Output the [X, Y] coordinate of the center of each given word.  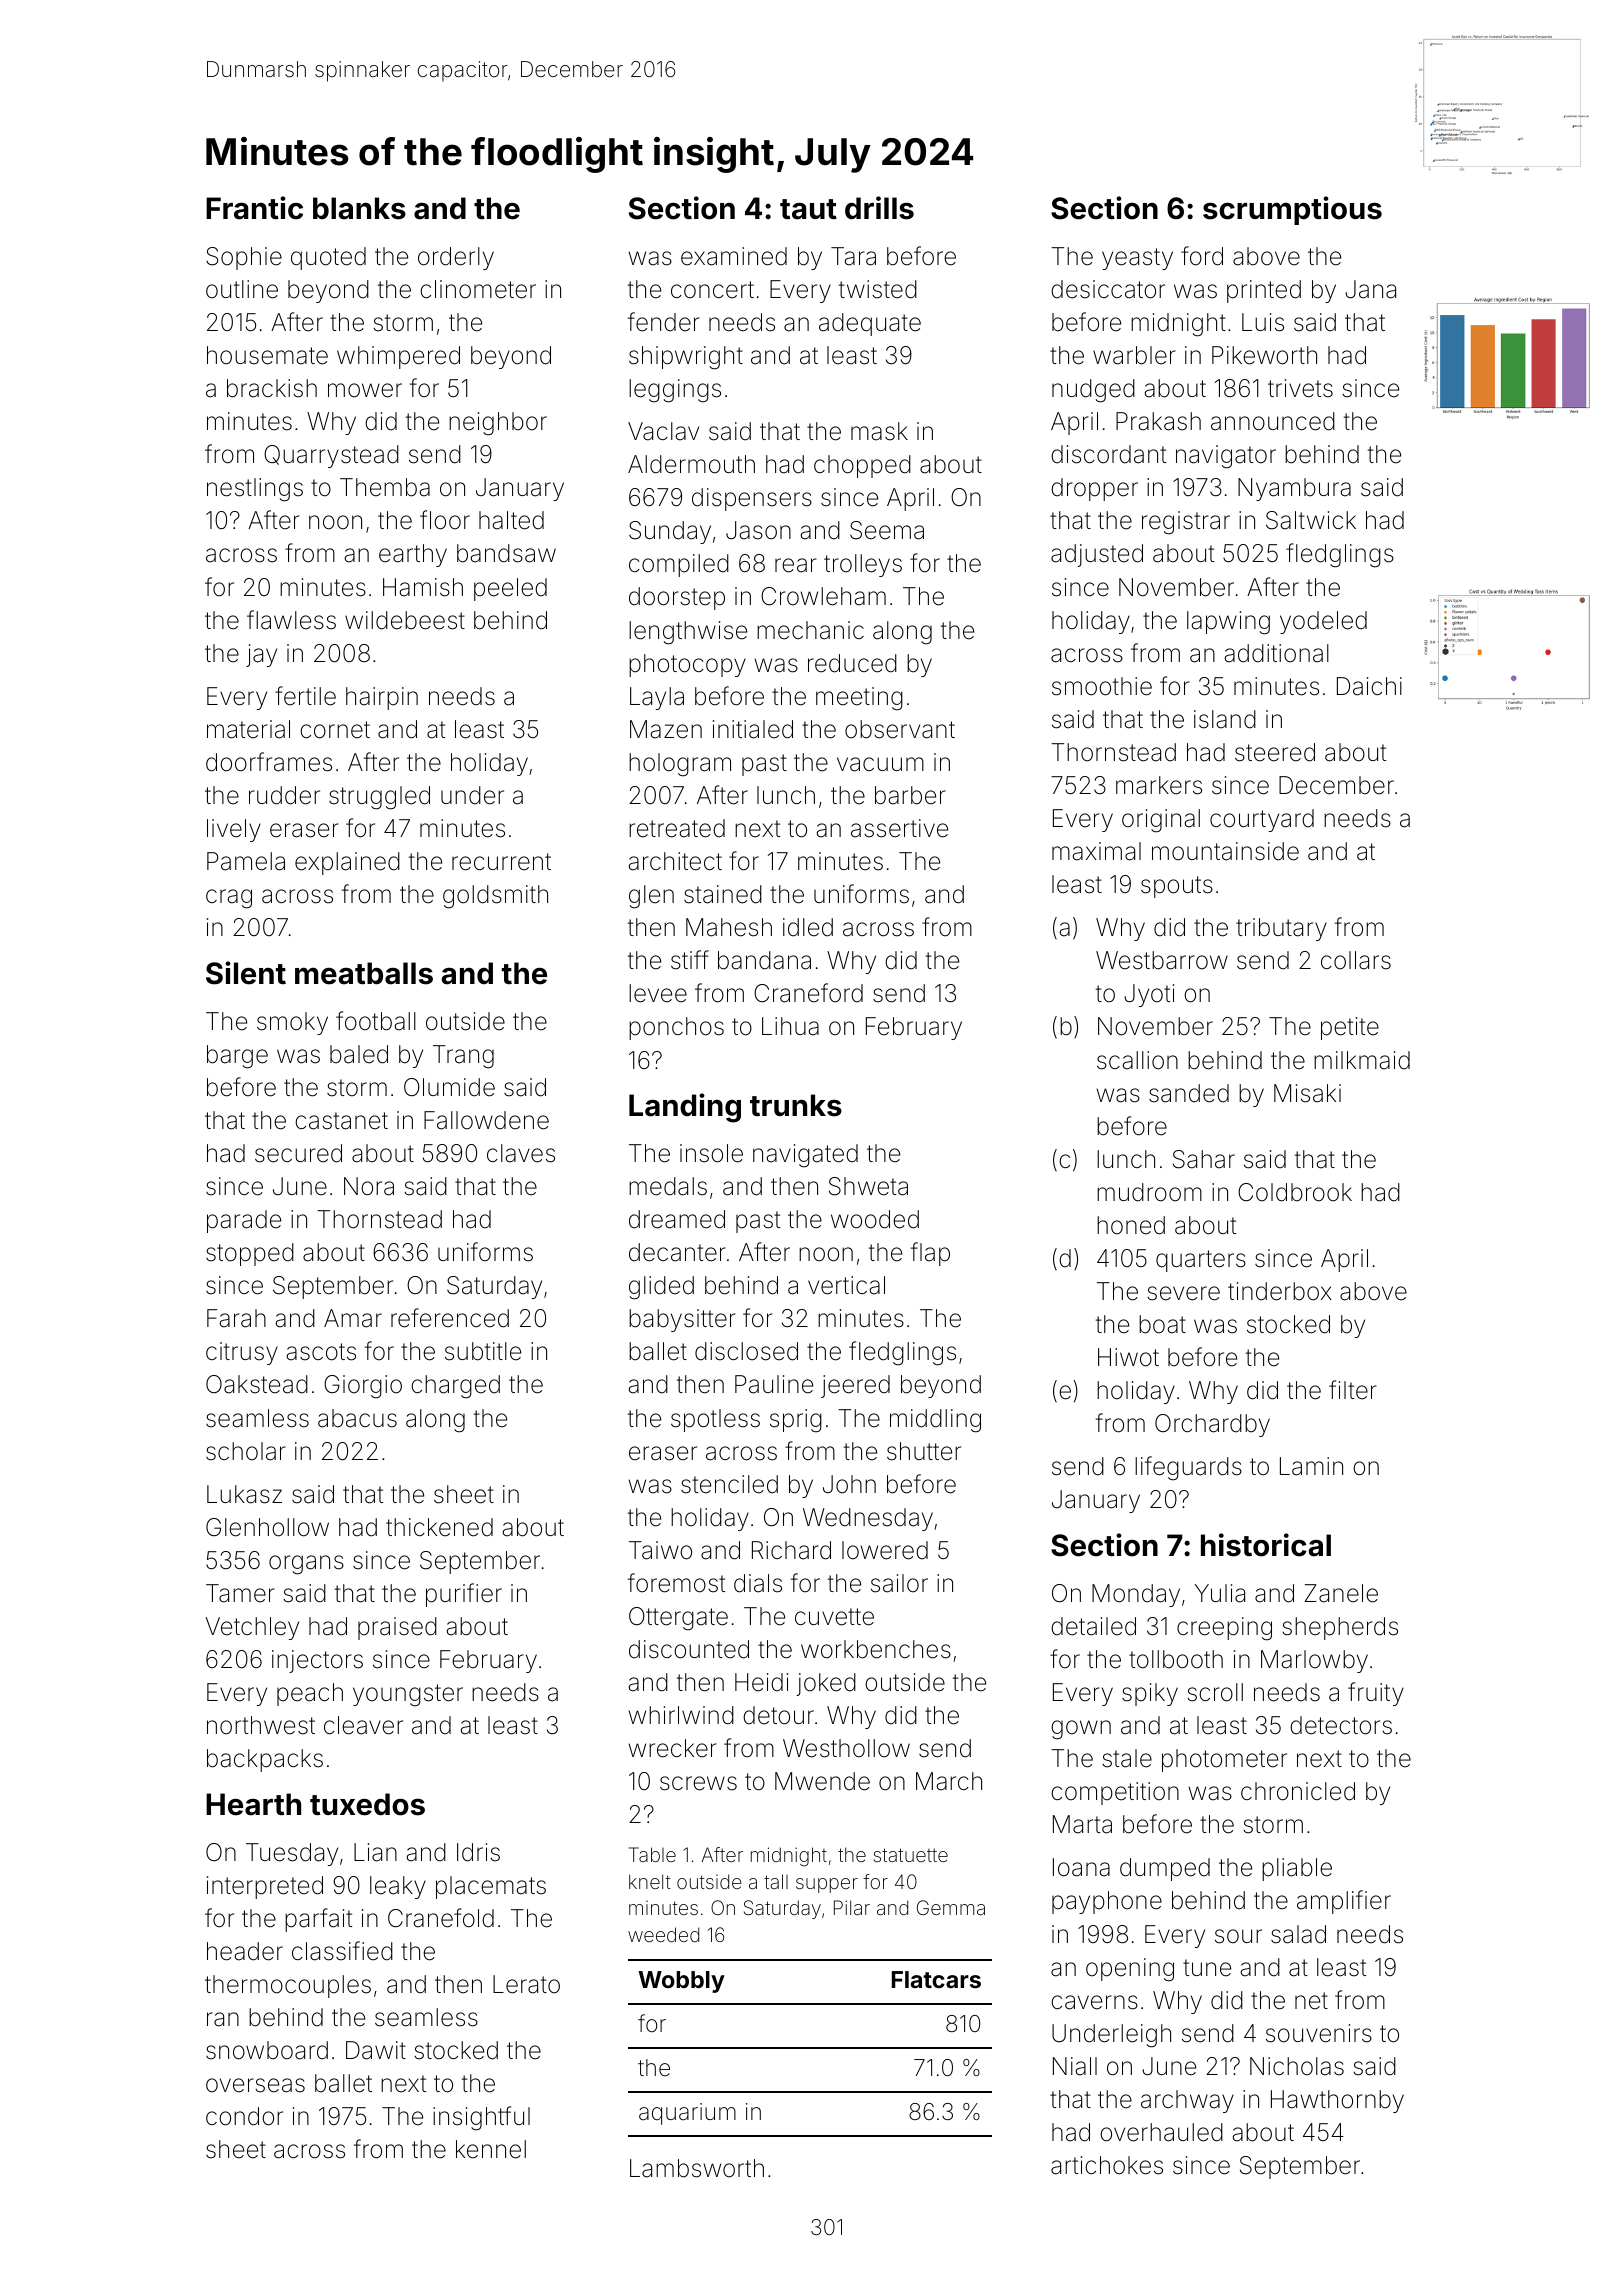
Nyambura [1294, 489]
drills [879, 208]
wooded [875, 1219]
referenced [450, 1318]
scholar [246, 1451]
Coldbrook [1295, 1192]
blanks [359, 208]
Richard [791, 1550]
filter [1353, 1390]
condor [244, 2116]
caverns [1094, 2002]
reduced [852, 663]
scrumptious [1292, 210]
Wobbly [681, 1982]
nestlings [255, 490]
